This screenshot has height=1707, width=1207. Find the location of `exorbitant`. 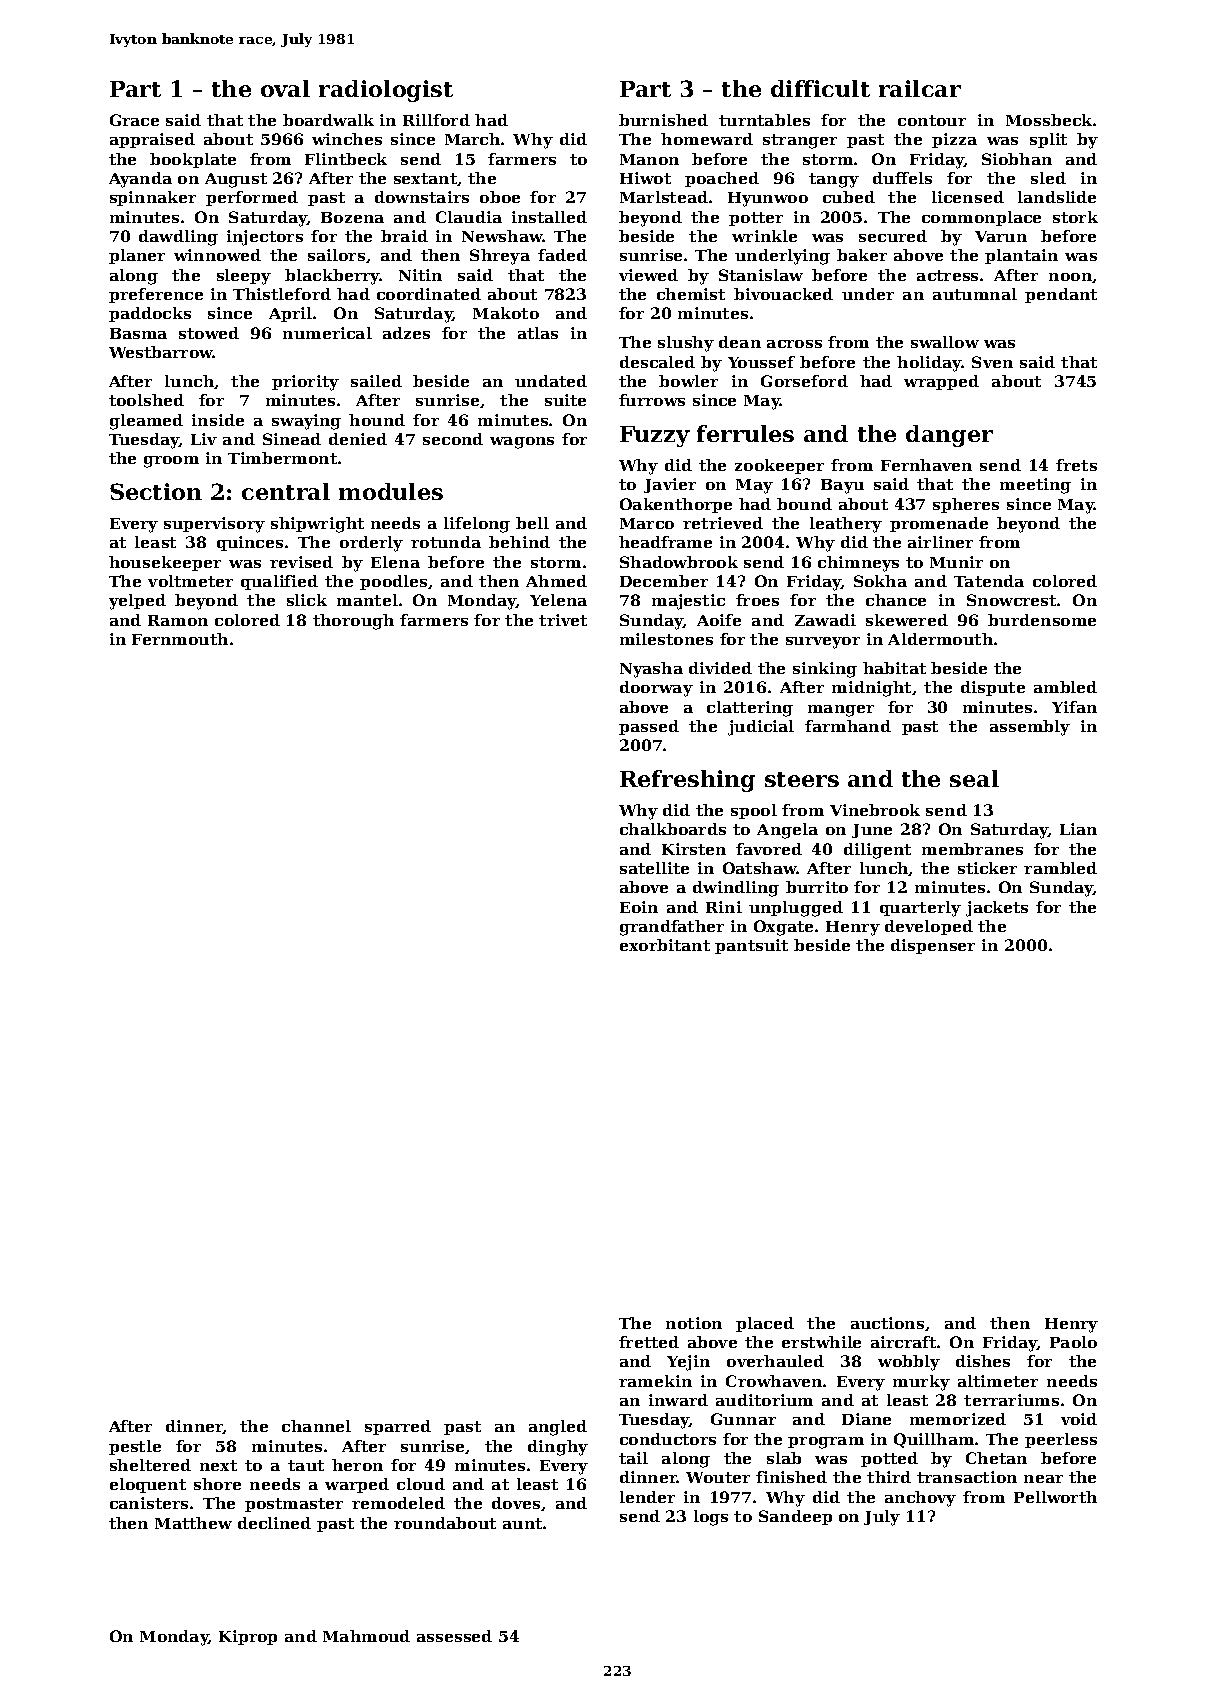

exorbitant is located at coordinates (665, 945).
